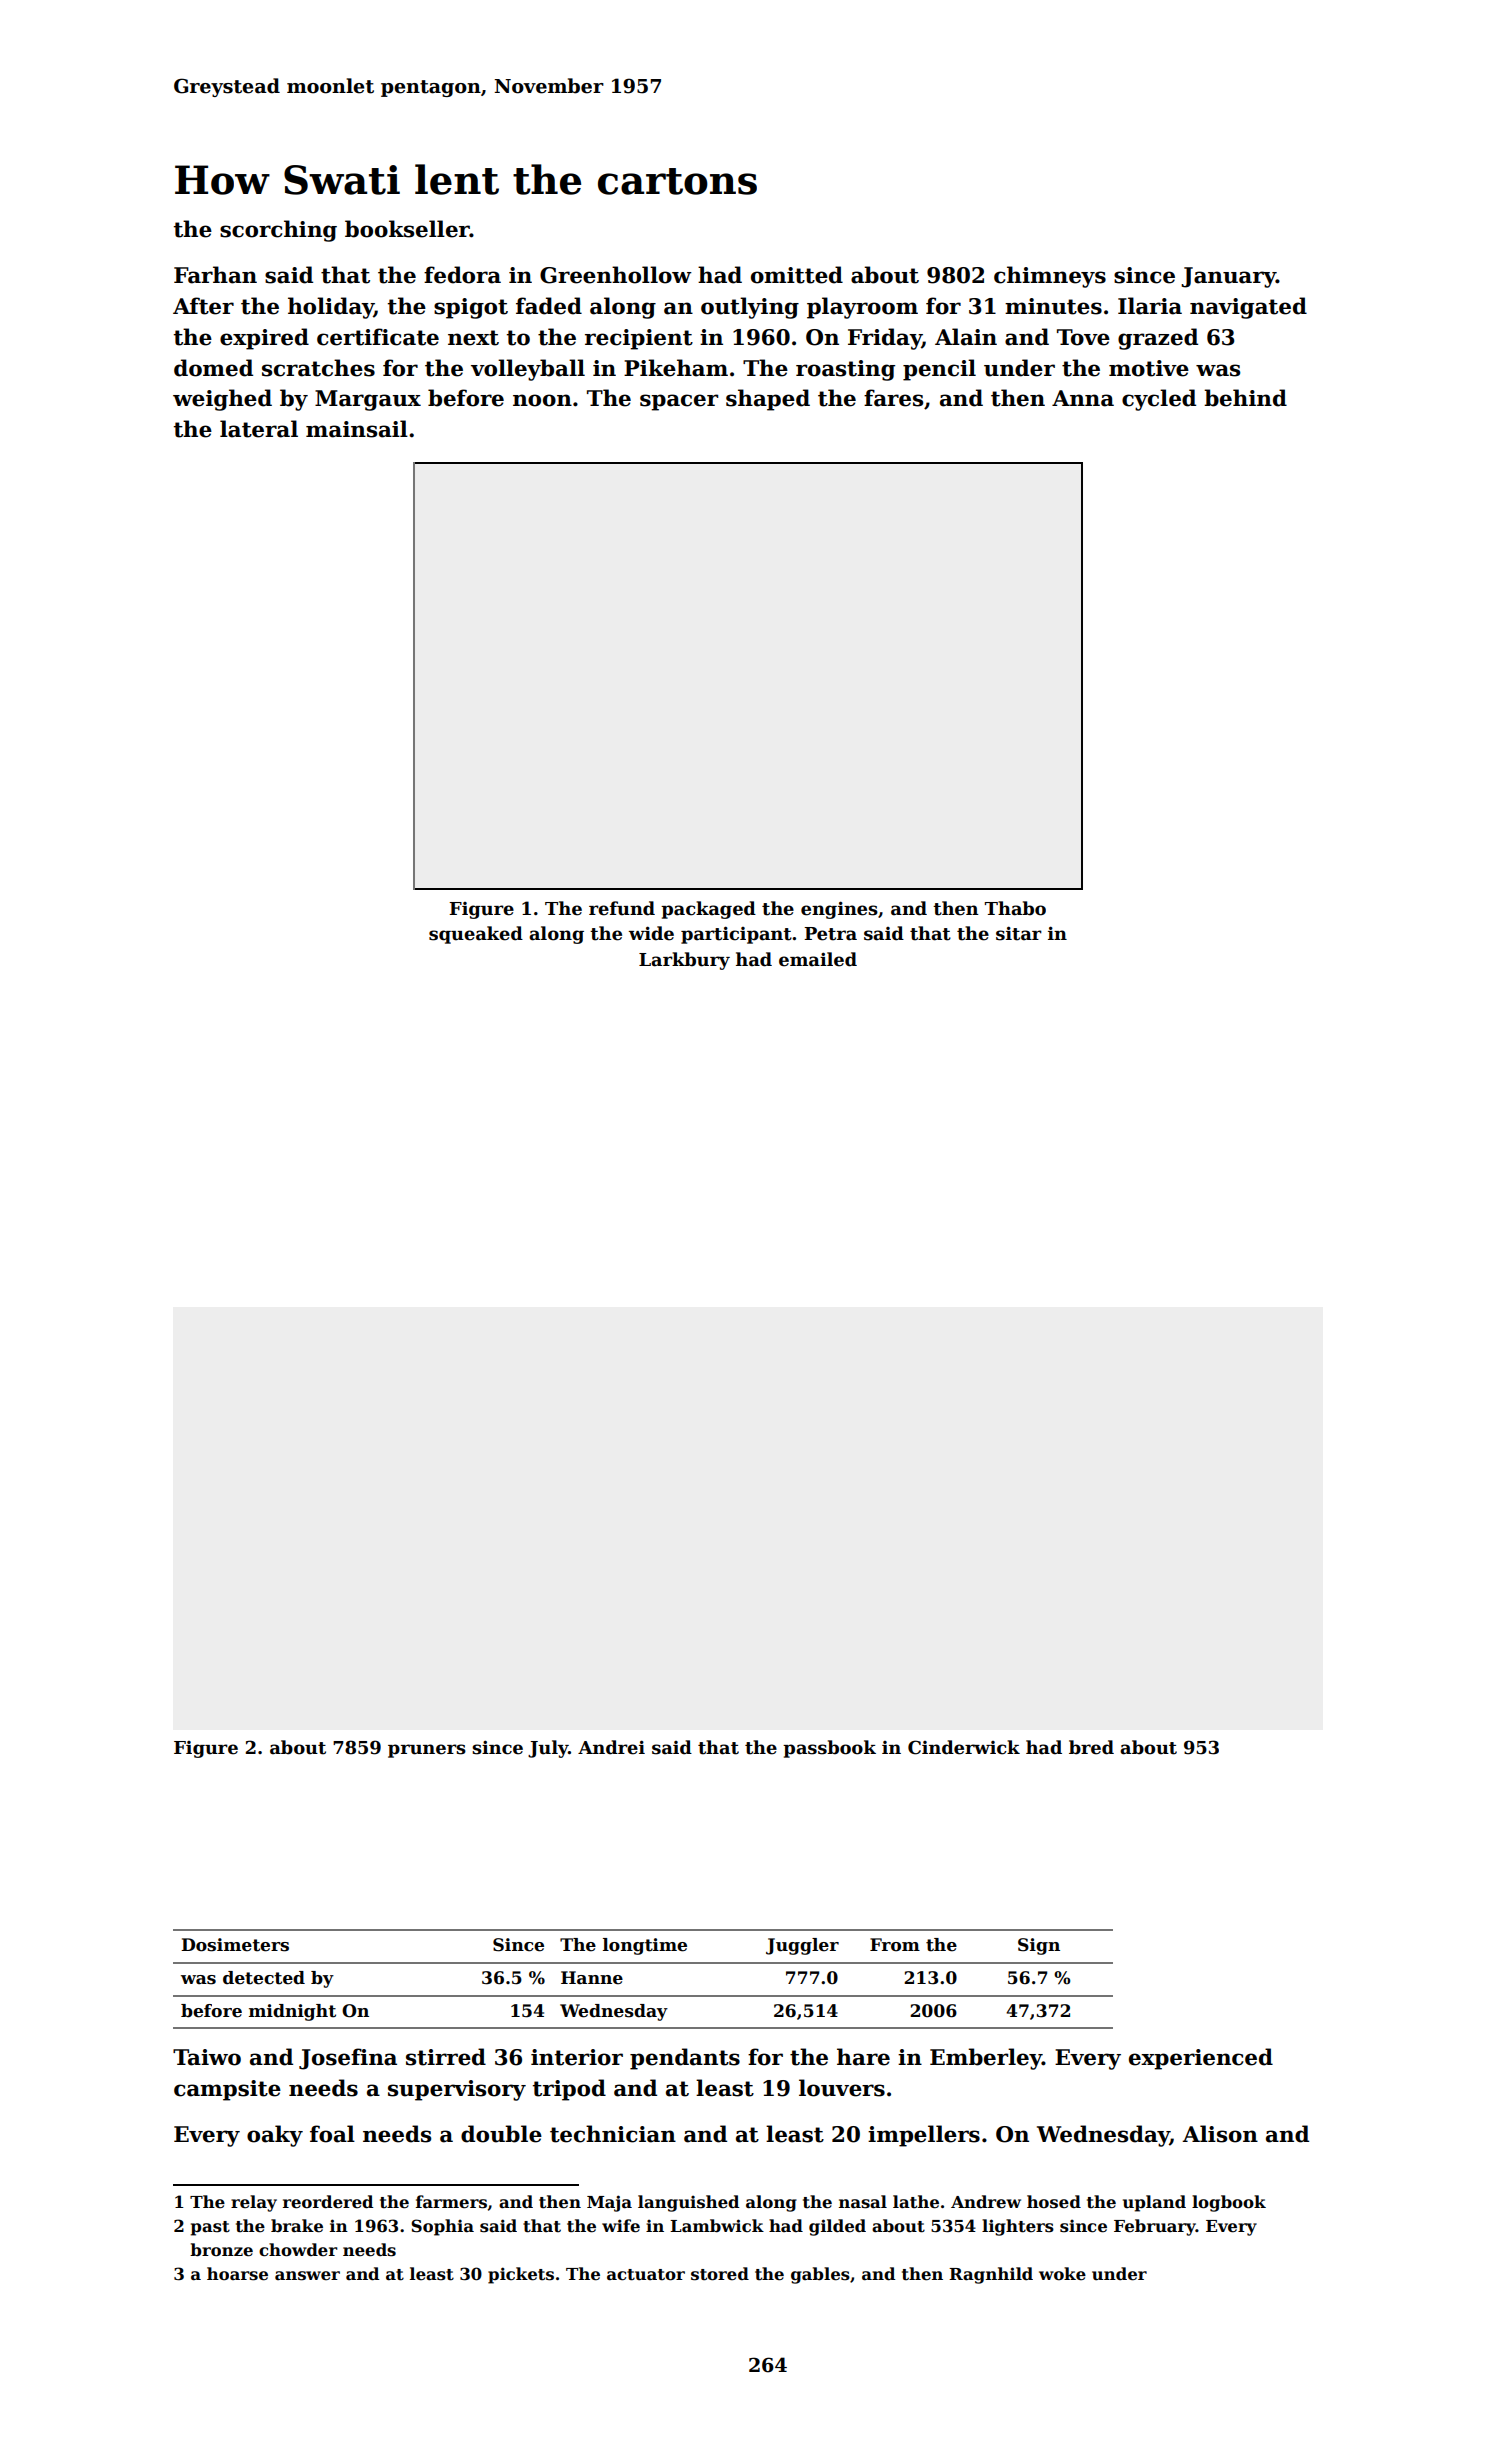 This image has width=1496, height=2464. Describe the element at coordinates (1050, 277) in the image. I see `chimneys` at that location.
